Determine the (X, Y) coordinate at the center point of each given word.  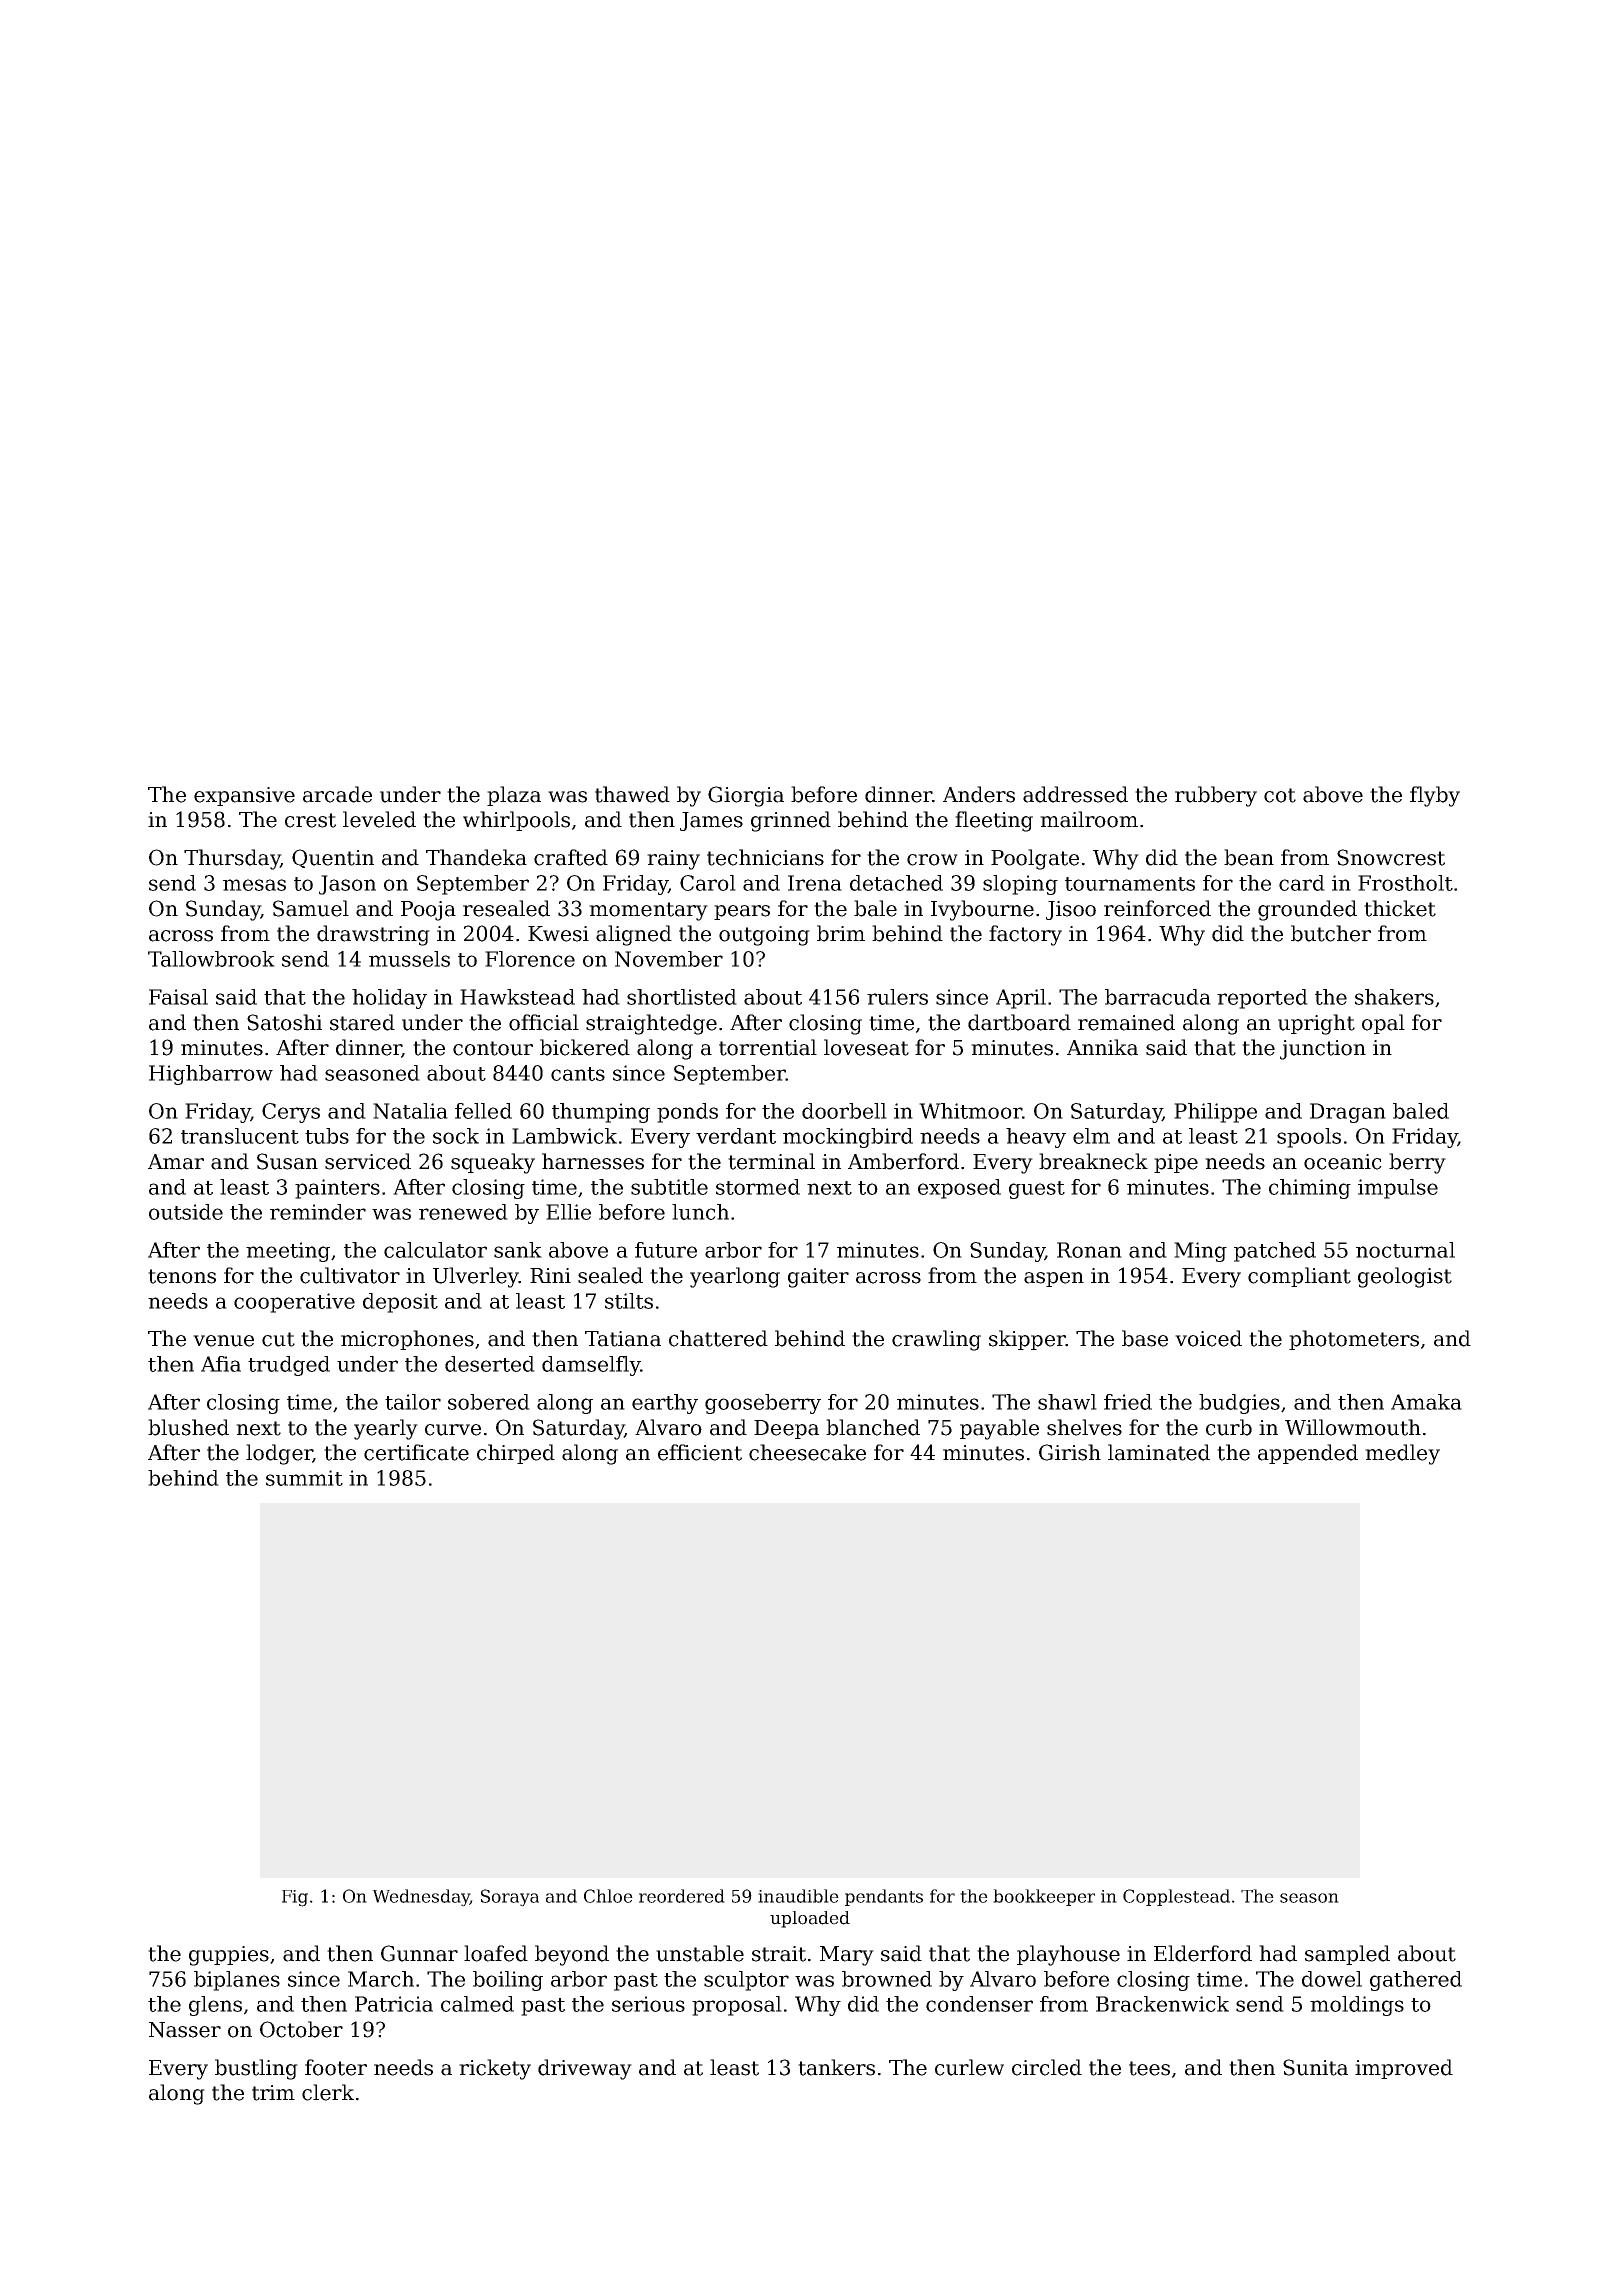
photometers (1354, 1340)
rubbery (1216, 796)
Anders (979, 794)
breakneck (1093, 1161)
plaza (514, 796)
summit (304, 1478)
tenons (182, 1276)
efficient (700, 1452)
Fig (295, 1898)
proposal (737, 2006)
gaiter (818, 1278)
